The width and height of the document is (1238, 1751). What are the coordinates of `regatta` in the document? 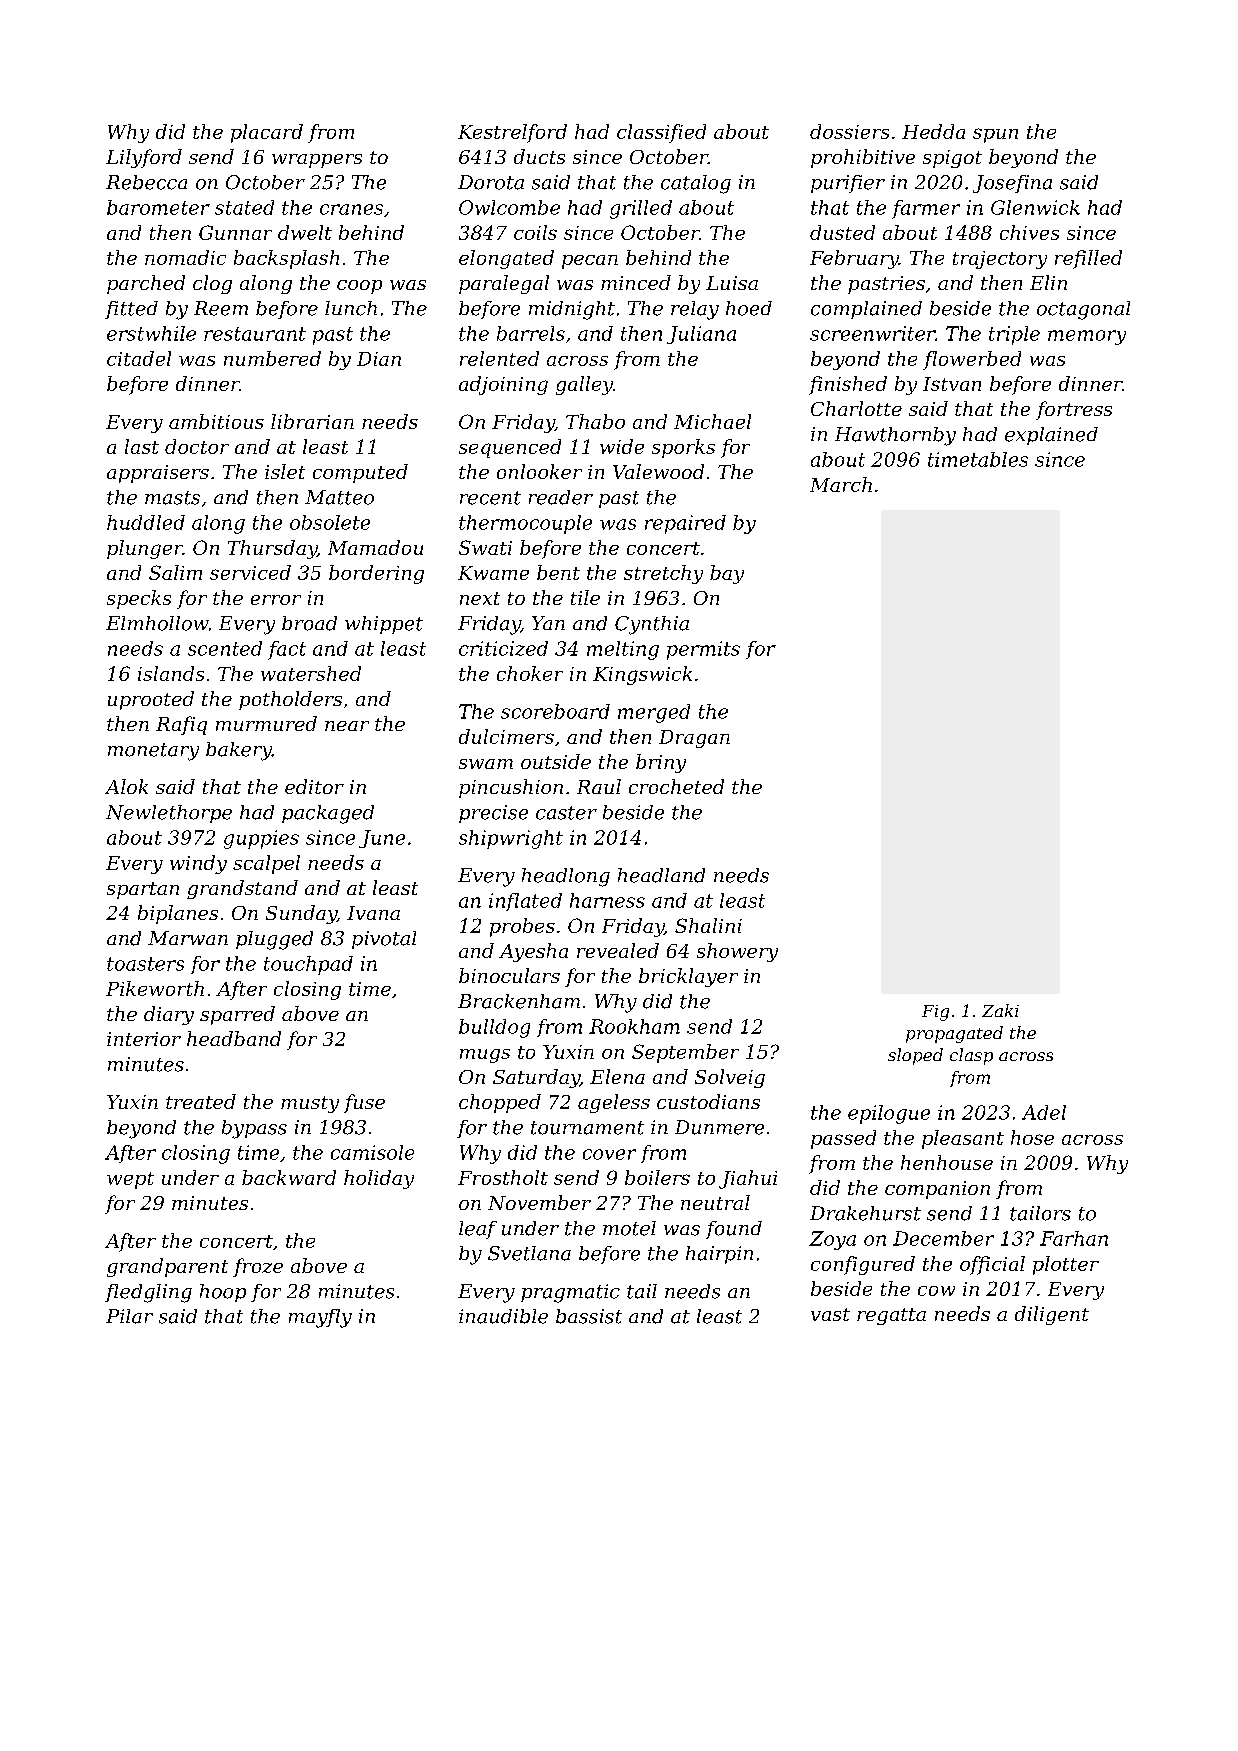 It's located at (891, 1316).
